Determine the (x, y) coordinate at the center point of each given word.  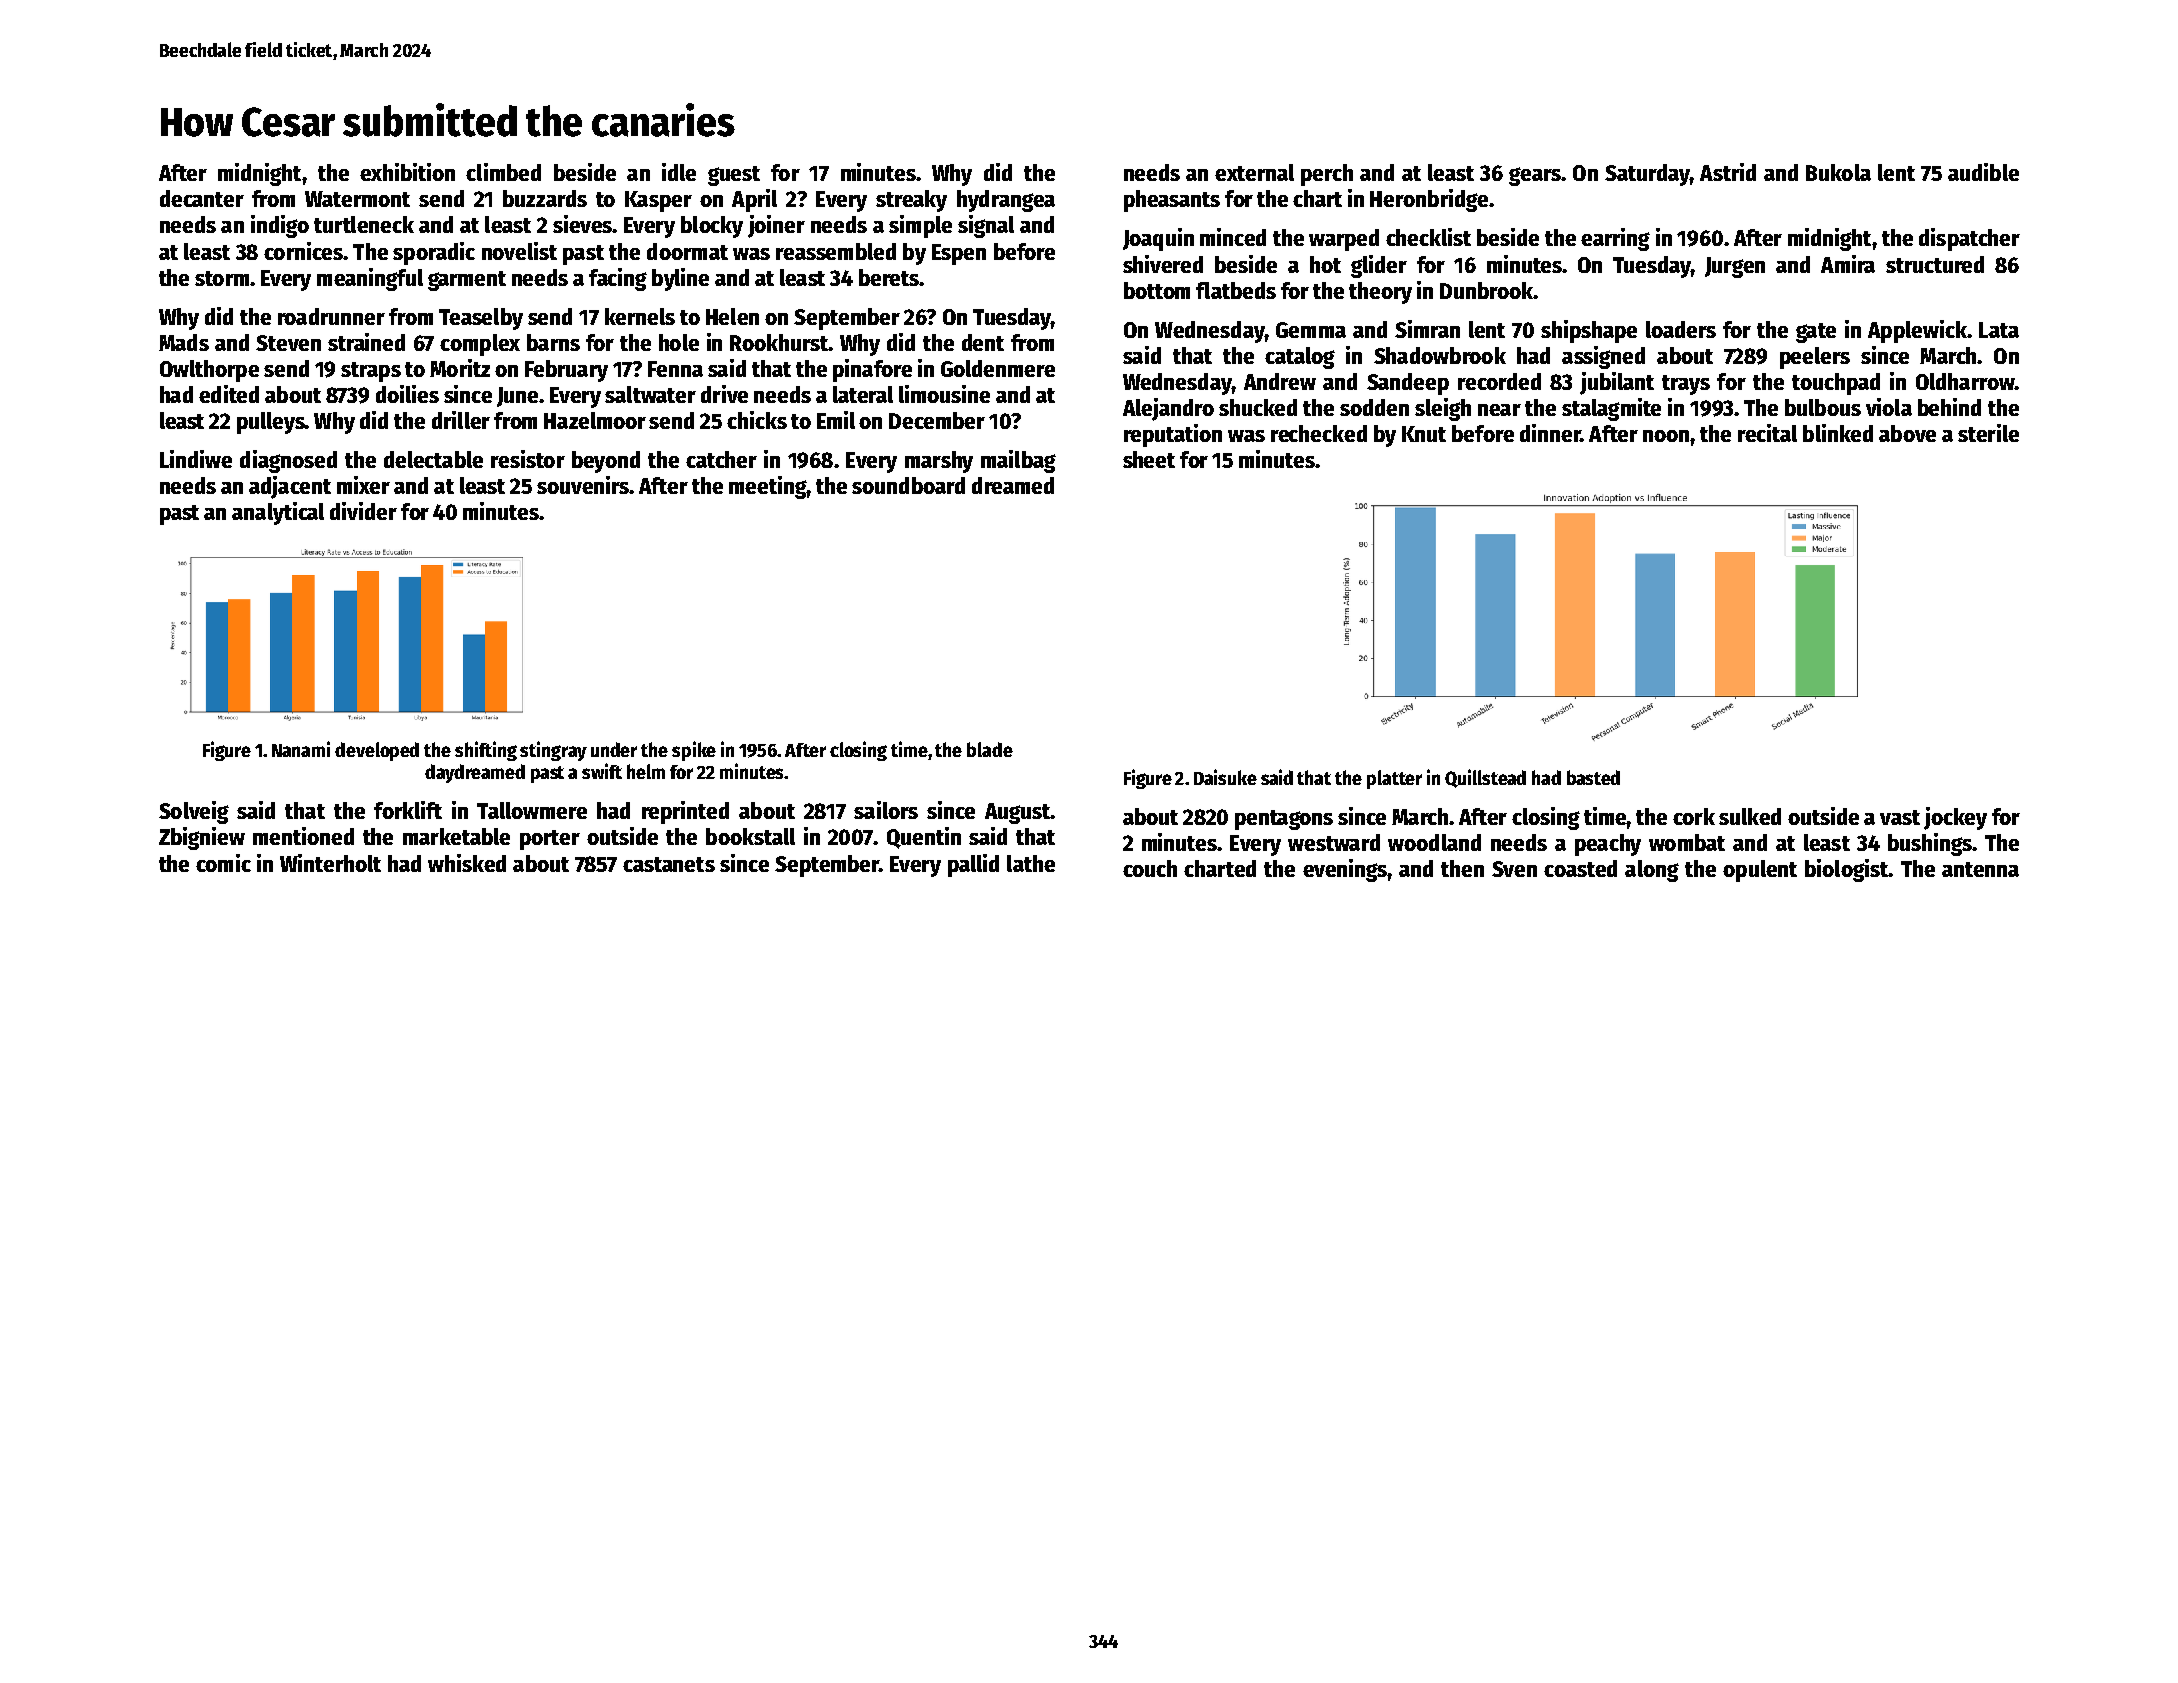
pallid (973, 865)
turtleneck (364, 224)
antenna (1980, 869)
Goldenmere (998, 368)
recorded (1499, 381)
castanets (669, 864)
